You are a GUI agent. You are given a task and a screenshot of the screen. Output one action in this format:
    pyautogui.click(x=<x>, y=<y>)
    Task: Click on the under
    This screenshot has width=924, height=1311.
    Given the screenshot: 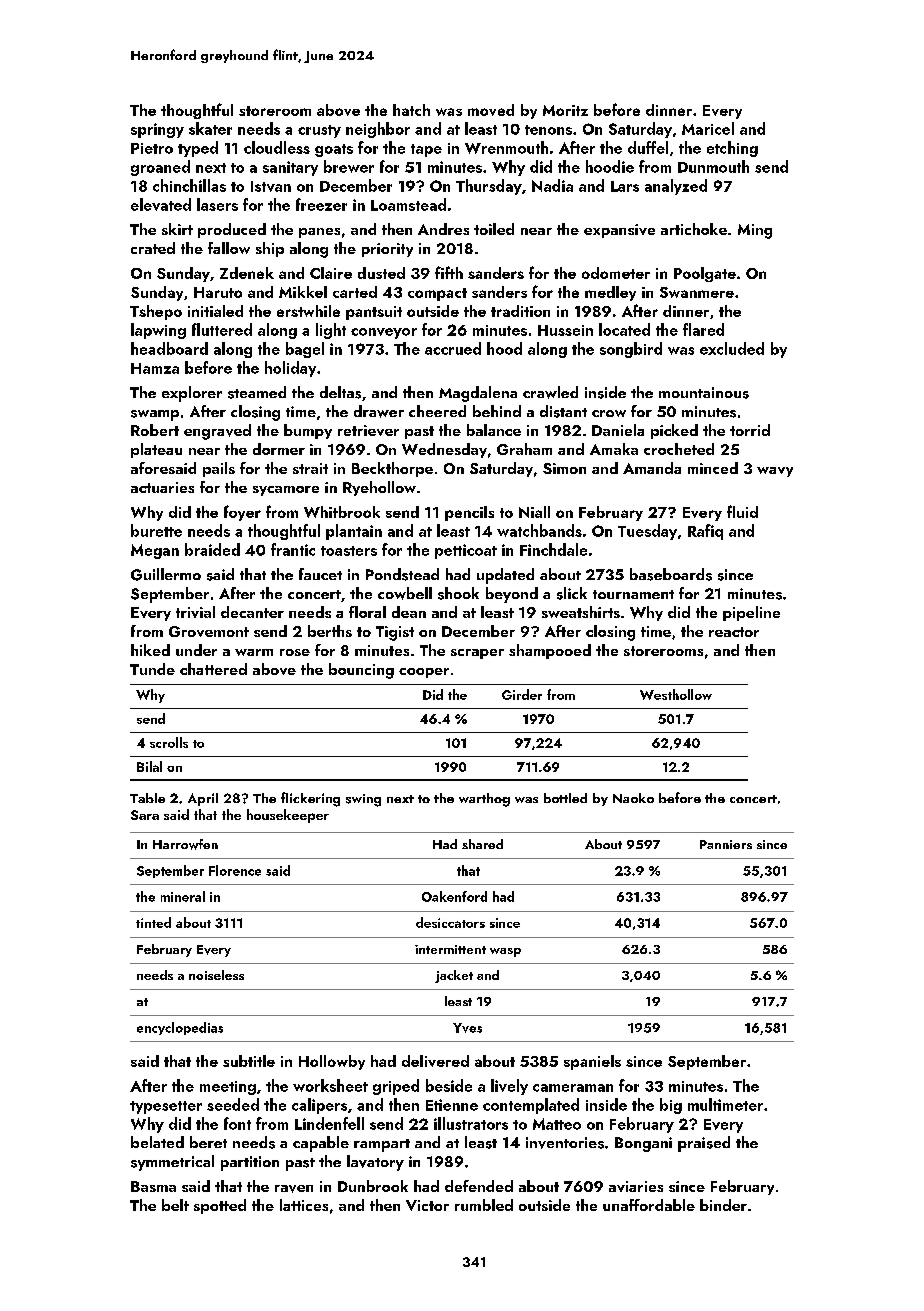 What is the action you would take?
    pyautogui.click(x=196, y=650)
